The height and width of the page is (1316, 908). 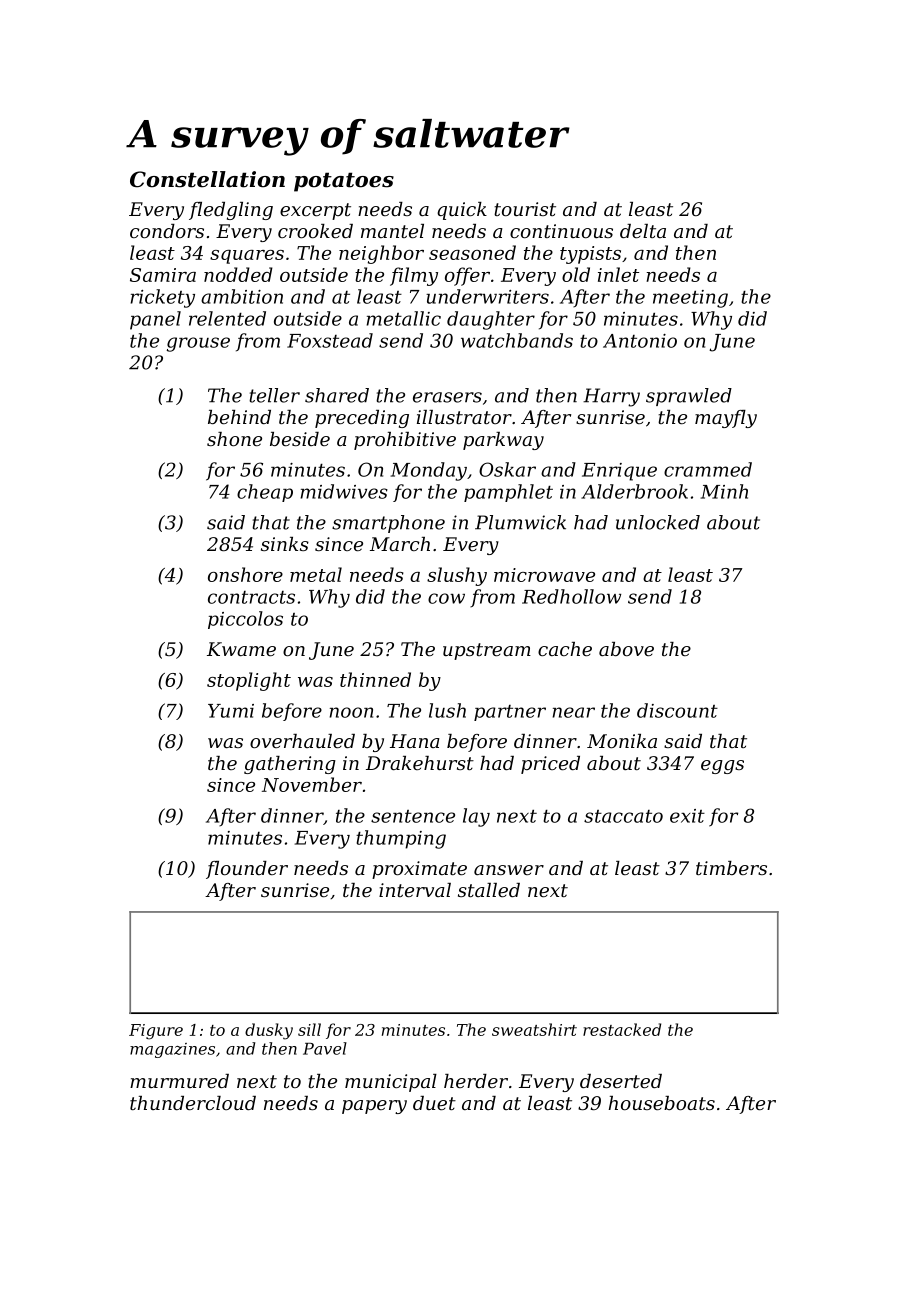 What do you see at coordinates (623, 816) in the page?
I see `staccato` at bounding box center [623, 816].
